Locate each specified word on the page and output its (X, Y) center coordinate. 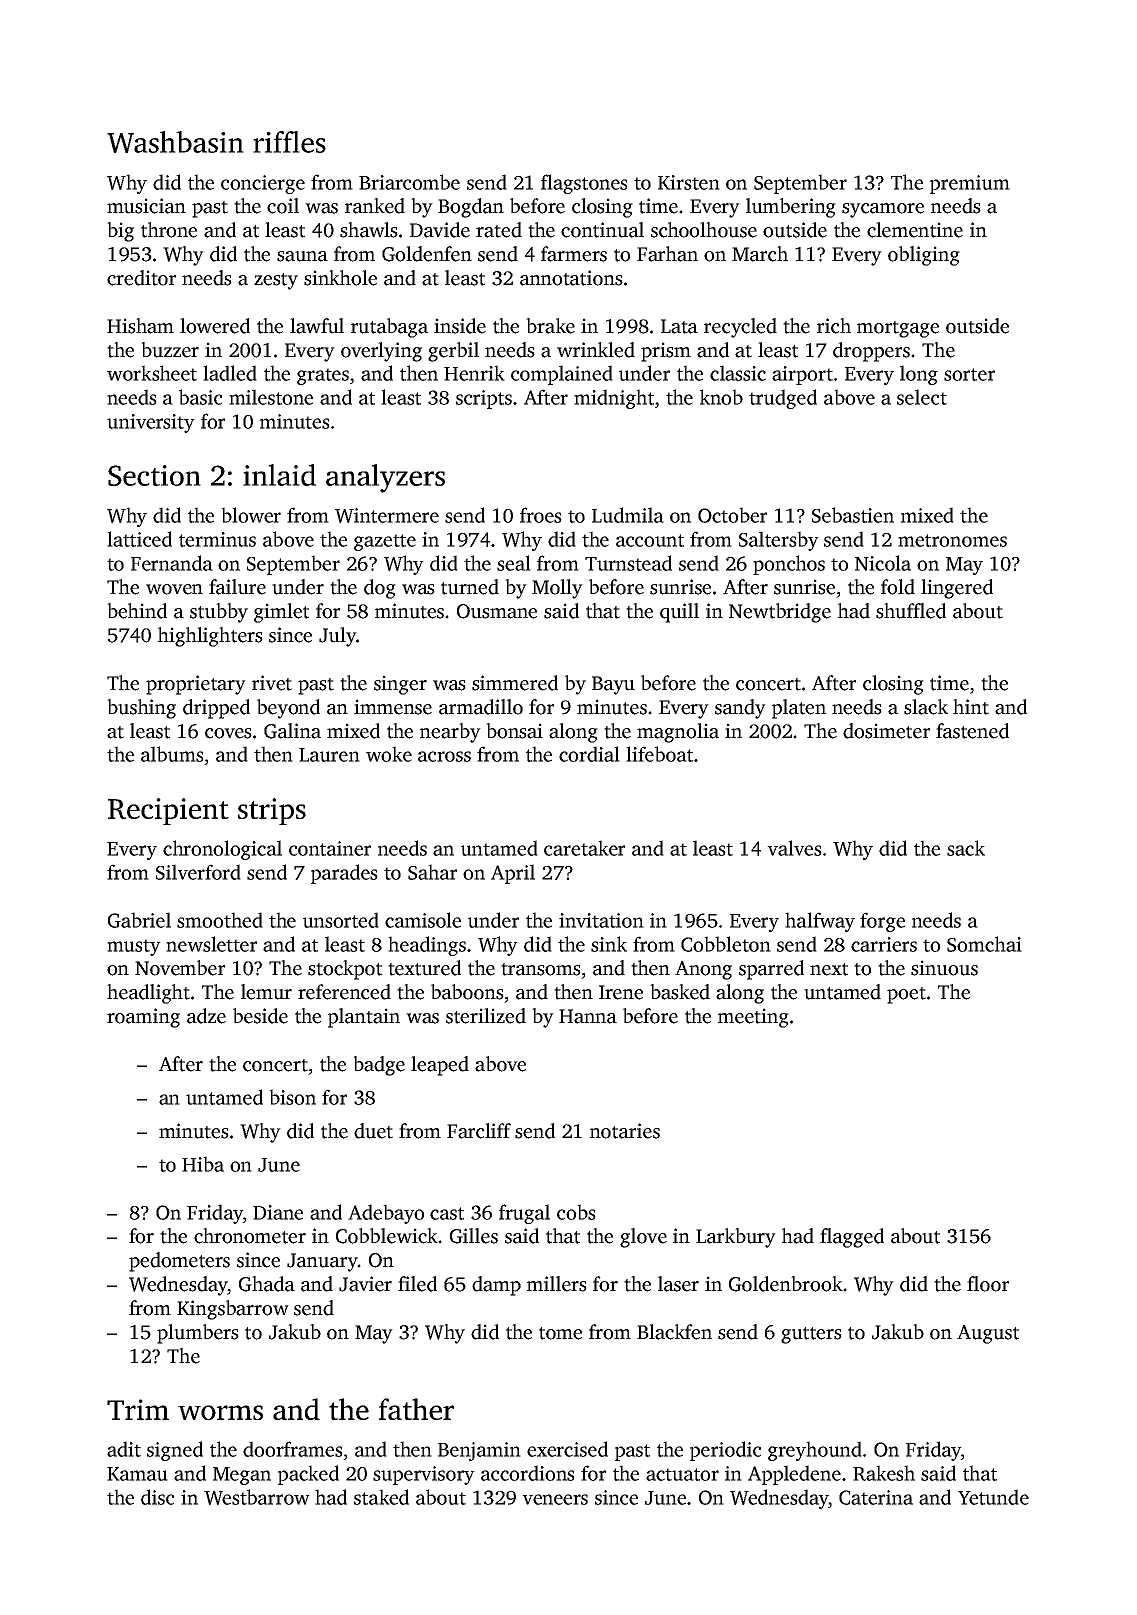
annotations (571, 278)
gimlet (281, 613)
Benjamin (479, 1451)
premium (970, 184)
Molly (557, 589)
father (416, 1409)
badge (379, 1066)
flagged (852, 1238)
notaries (625, 1131)
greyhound (815, 1451)
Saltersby (779, 541)
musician (146, 206)
